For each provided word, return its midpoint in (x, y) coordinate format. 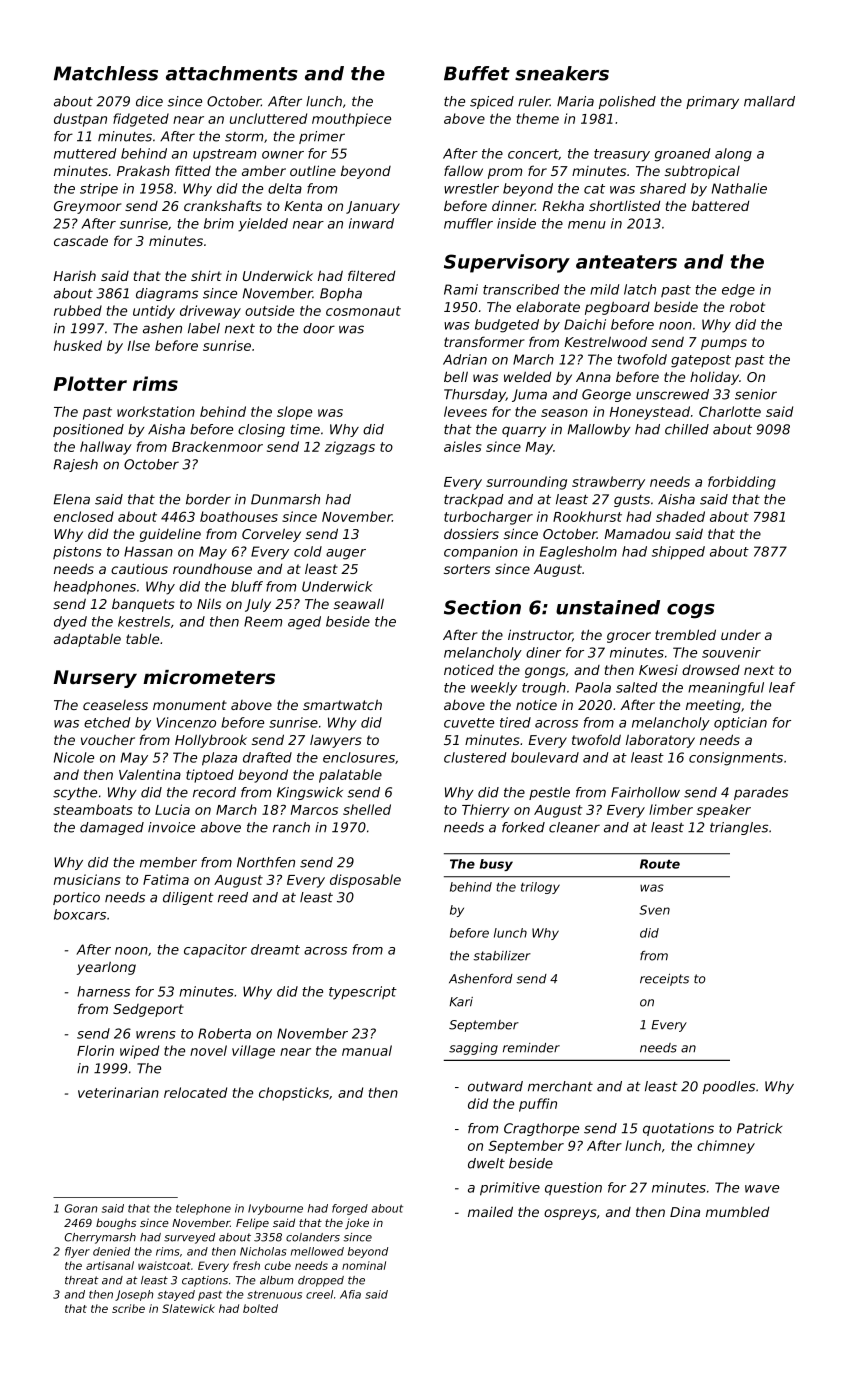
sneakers (562, 73)
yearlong (106, 968)
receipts (664, 980)
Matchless (106, 73)
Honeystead (650, 413)
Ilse (139, 345)
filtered (371, 275)
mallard (769, 101)
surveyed (189, 1238)
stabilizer (502, 956)
